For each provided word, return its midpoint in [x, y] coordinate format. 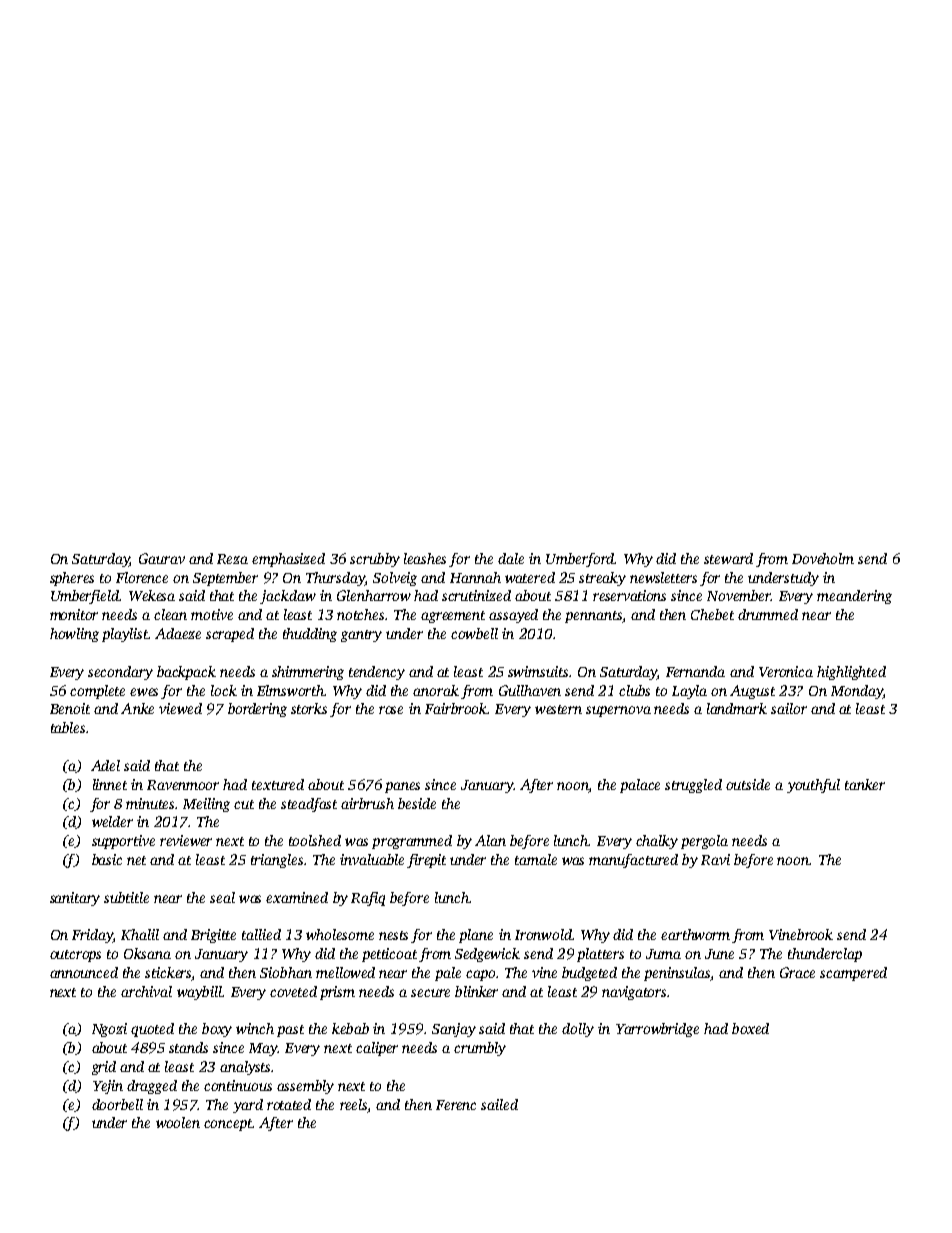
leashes [425, 558]
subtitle [126, 897]
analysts [245, 1068]
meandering [854, 597]
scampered [853, 974]
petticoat [389, 955]
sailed [499, 1104]
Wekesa [152, 595]
